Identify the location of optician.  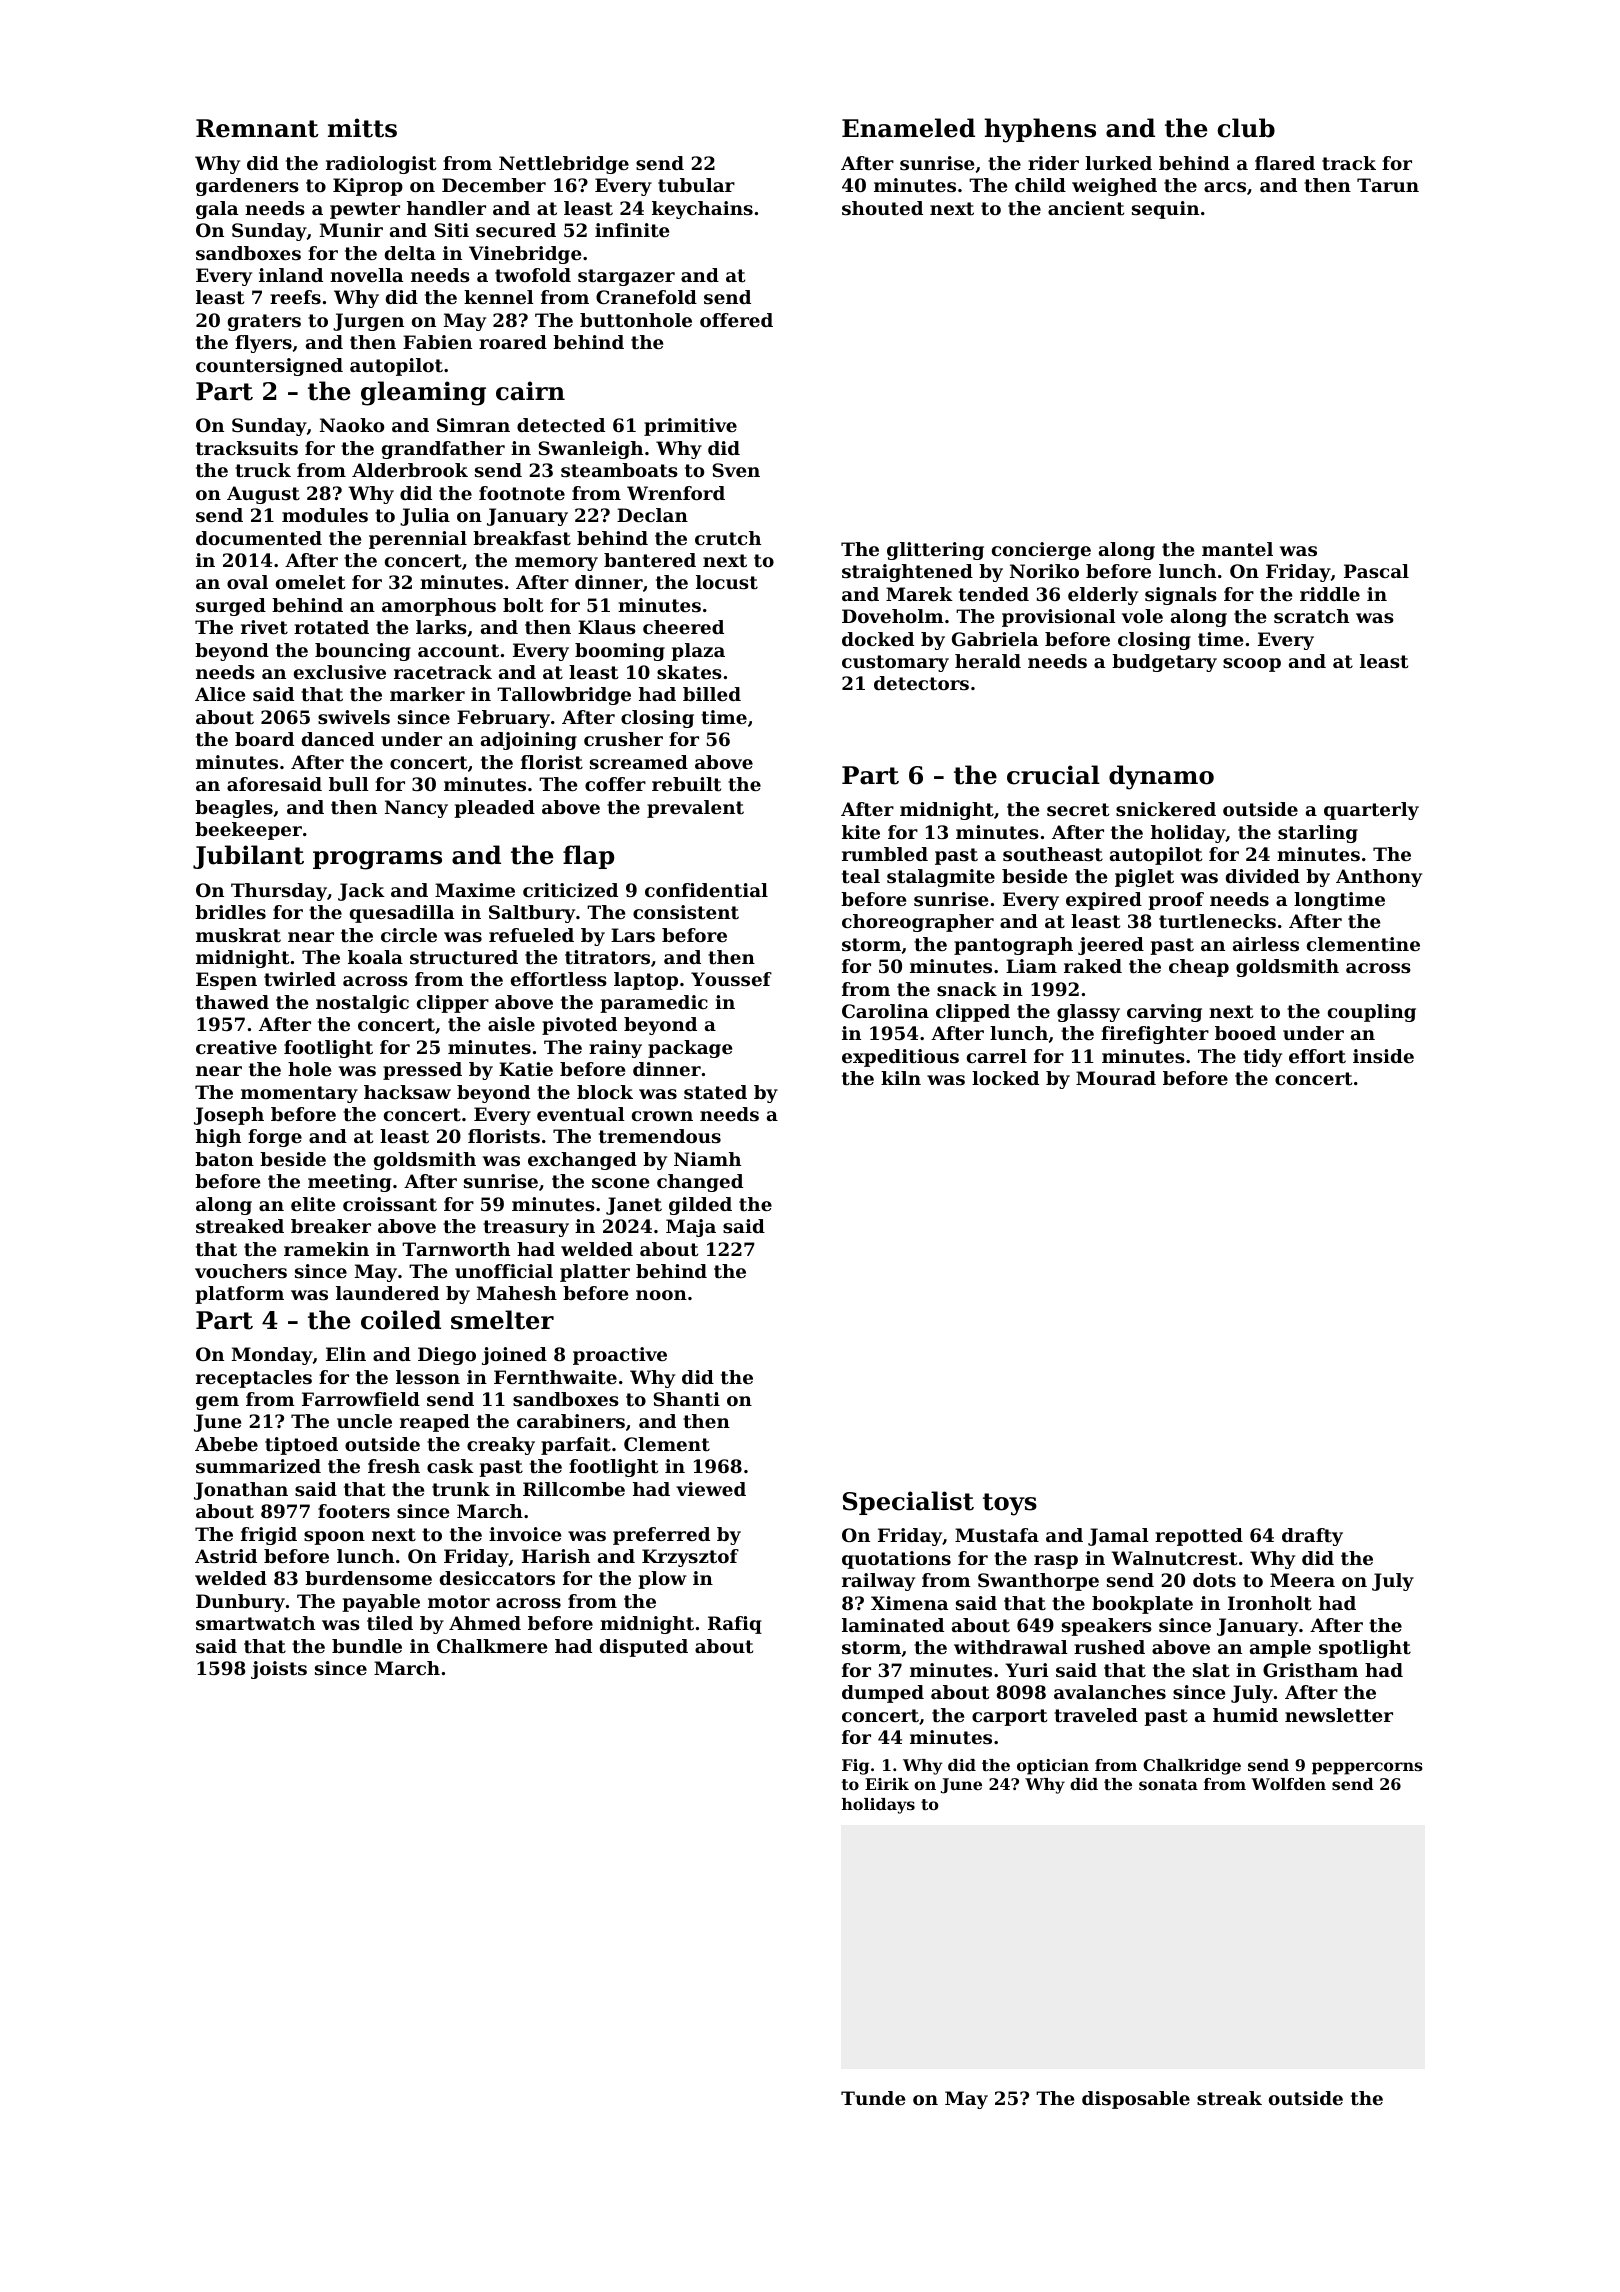
(1053, 1767).
